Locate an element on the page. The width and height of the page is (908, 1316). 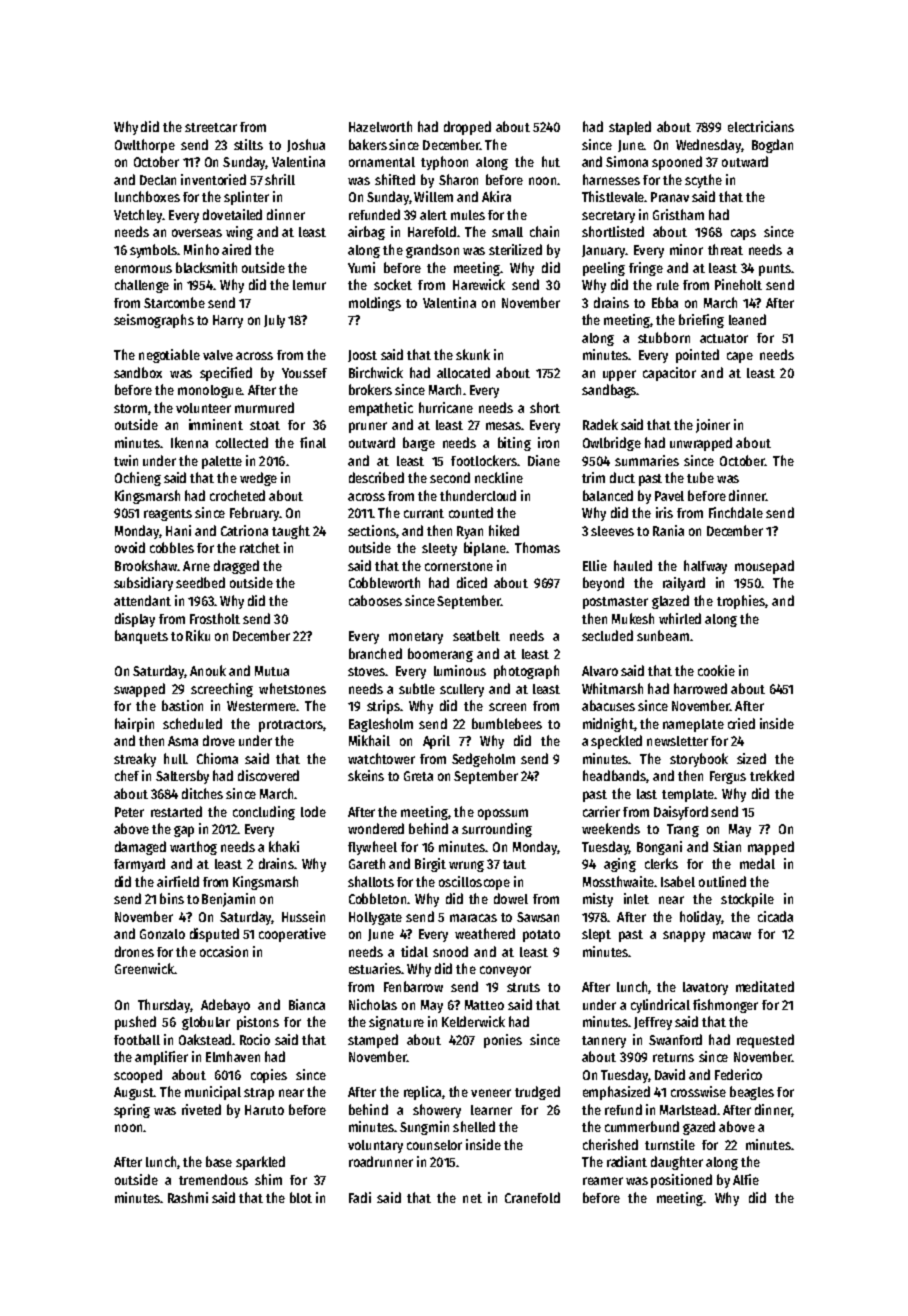
hurricane is located at coordinates (446, 407).
